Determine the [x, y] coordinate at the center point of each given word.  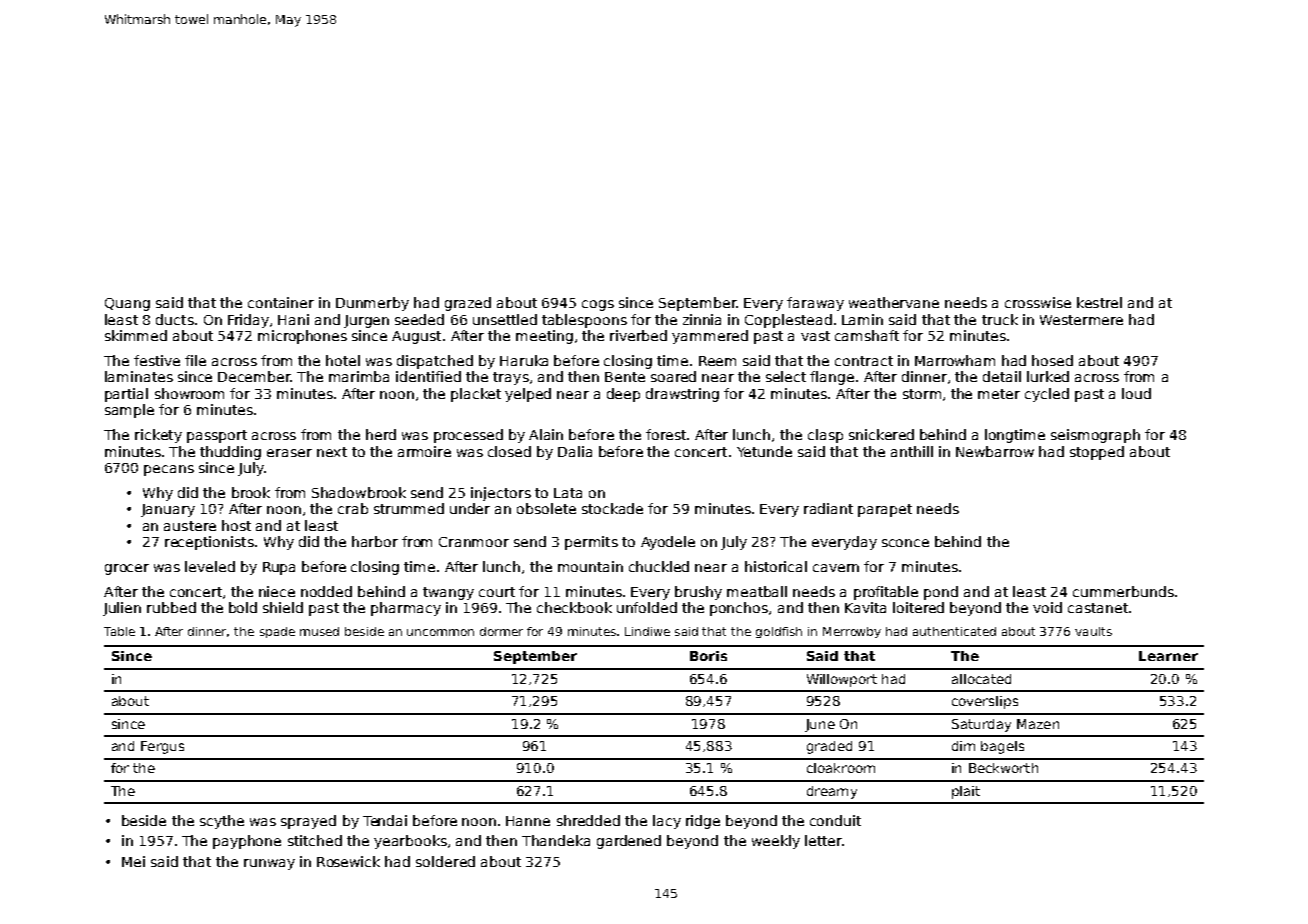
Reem [717, 361]
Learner [1168, 656]
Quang [127, 304]
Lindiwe [647, 631]
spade [277, 632]
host [236, 525]
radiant [828, 508]
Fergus [162, 747]
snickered [881, 434]
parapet [885, 510]
